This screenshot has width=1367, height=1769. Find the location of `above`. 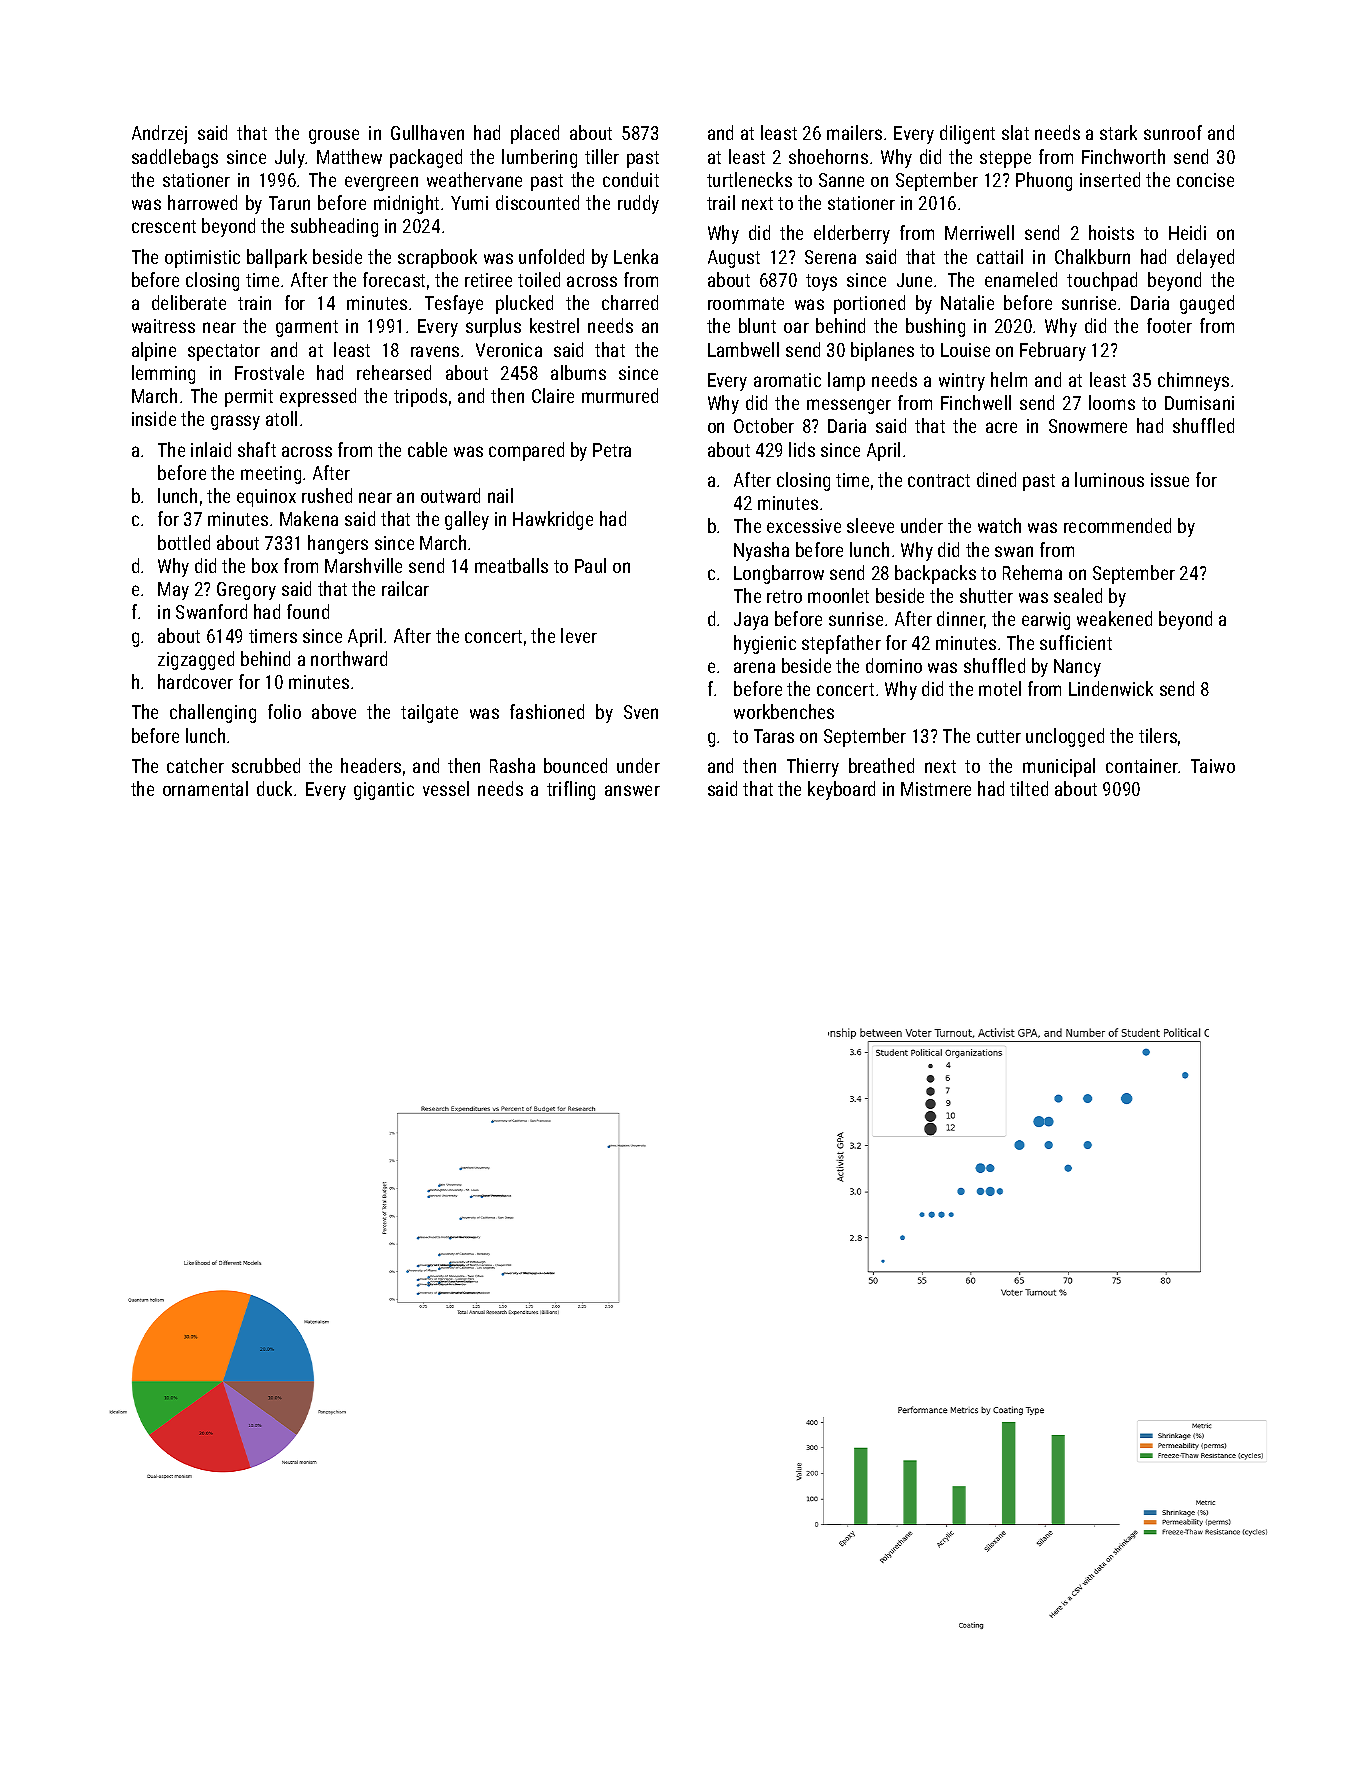

above is located at coordinates (334, 711).
